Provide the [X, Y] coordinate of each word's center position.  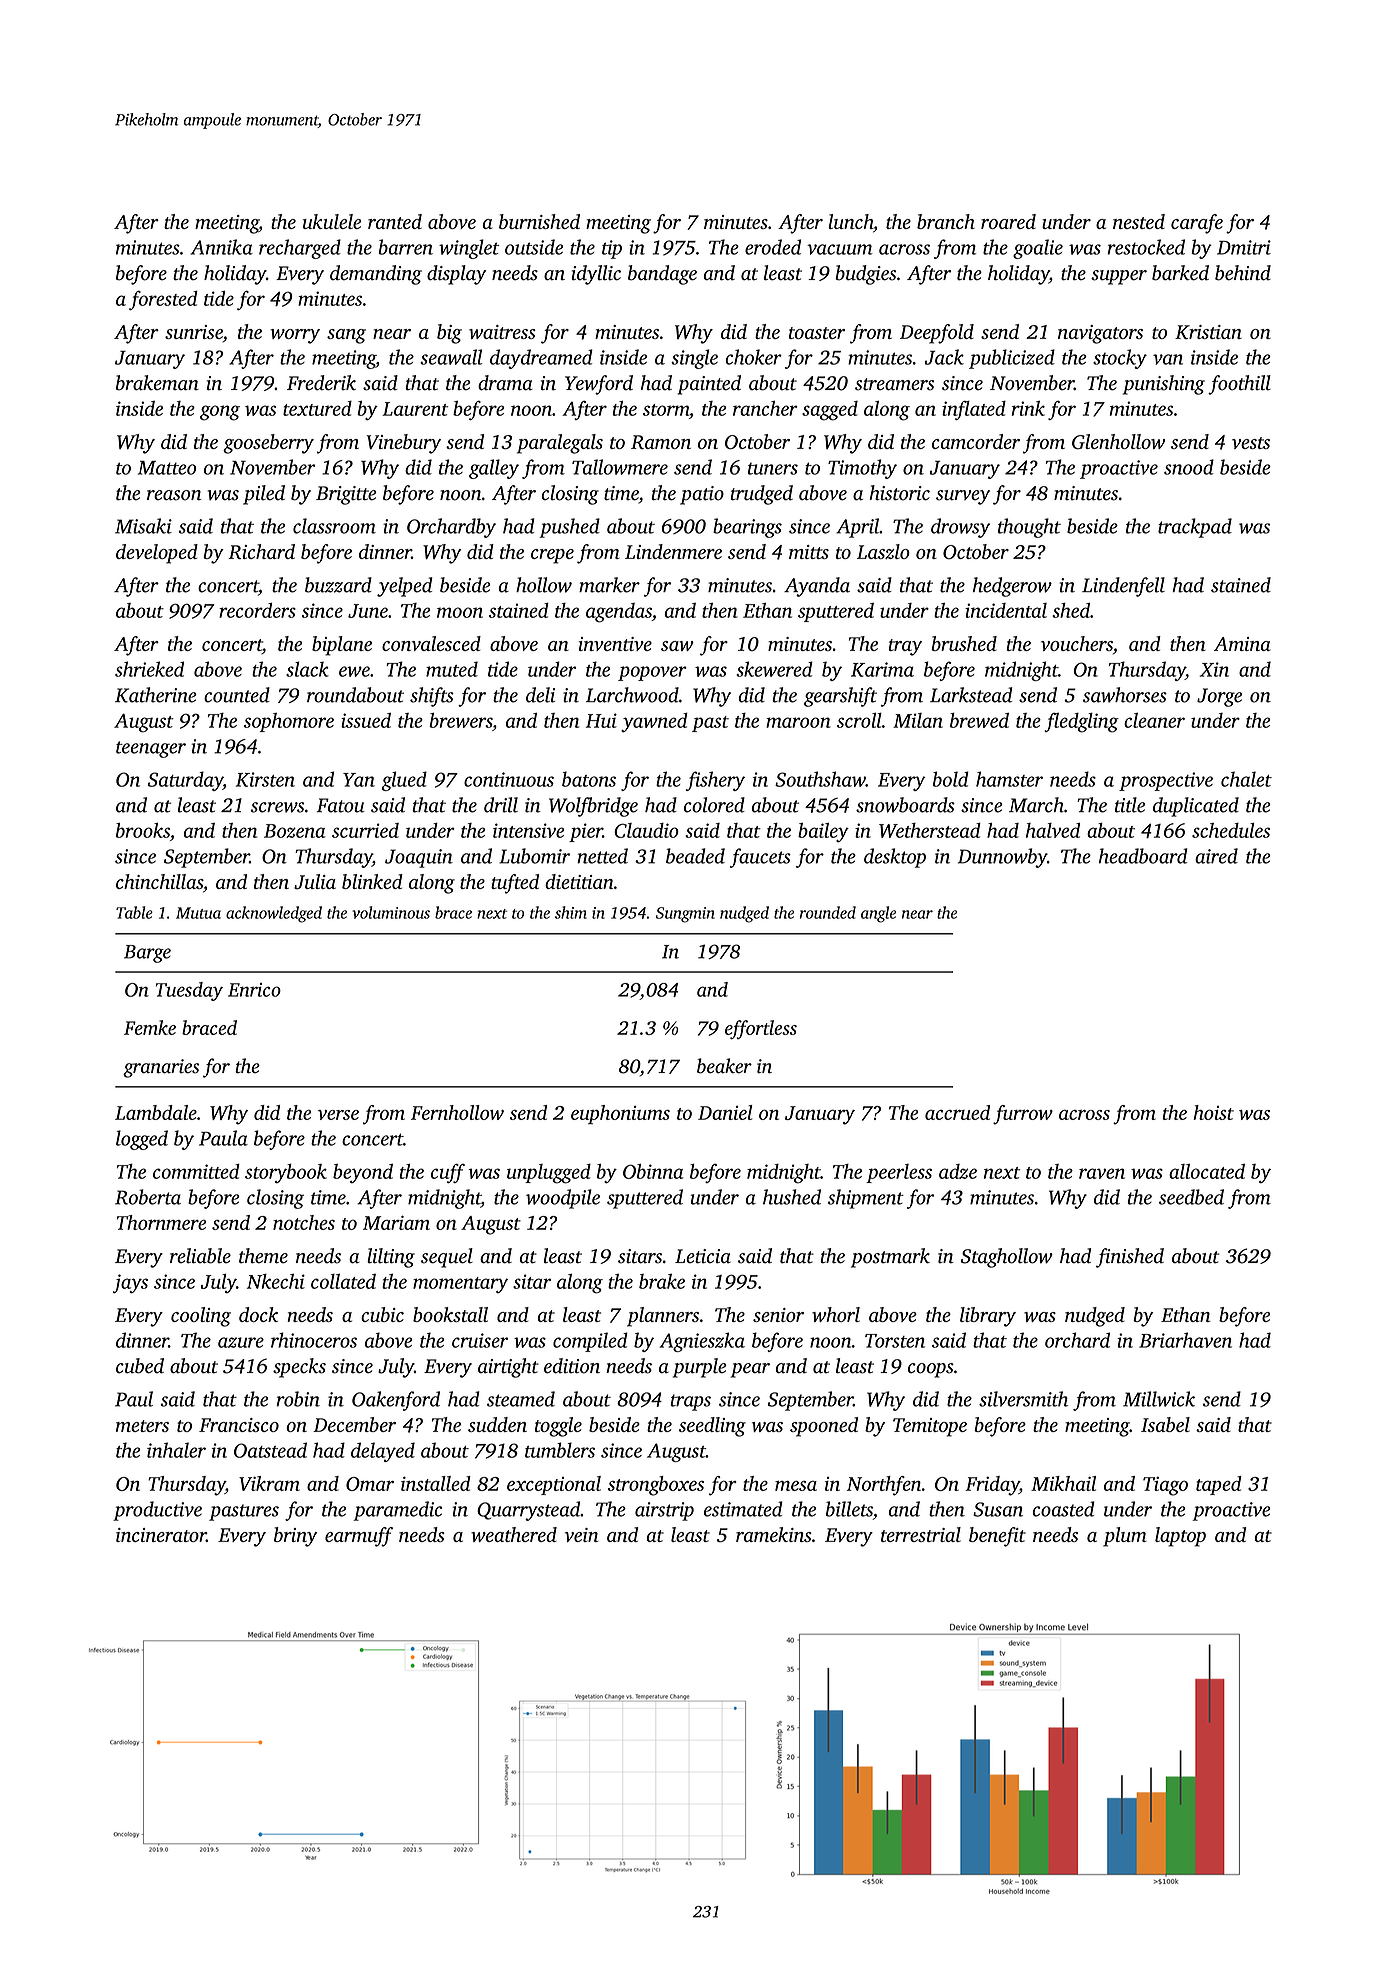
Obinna [653, 1171]
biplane [342, 646]
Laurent [415, 409]
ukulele [332, 221]
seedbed [1191, 1197]
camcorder [976, 441]
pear [750, 1370]
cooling [201, 1317]
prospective [1166, 781]
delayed [383, 1452]
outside [534, 247]
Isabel [1165, 1424]
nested [1139, 221]
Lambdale [156, 1112]
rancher [765, 408]
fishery [715, 781]
